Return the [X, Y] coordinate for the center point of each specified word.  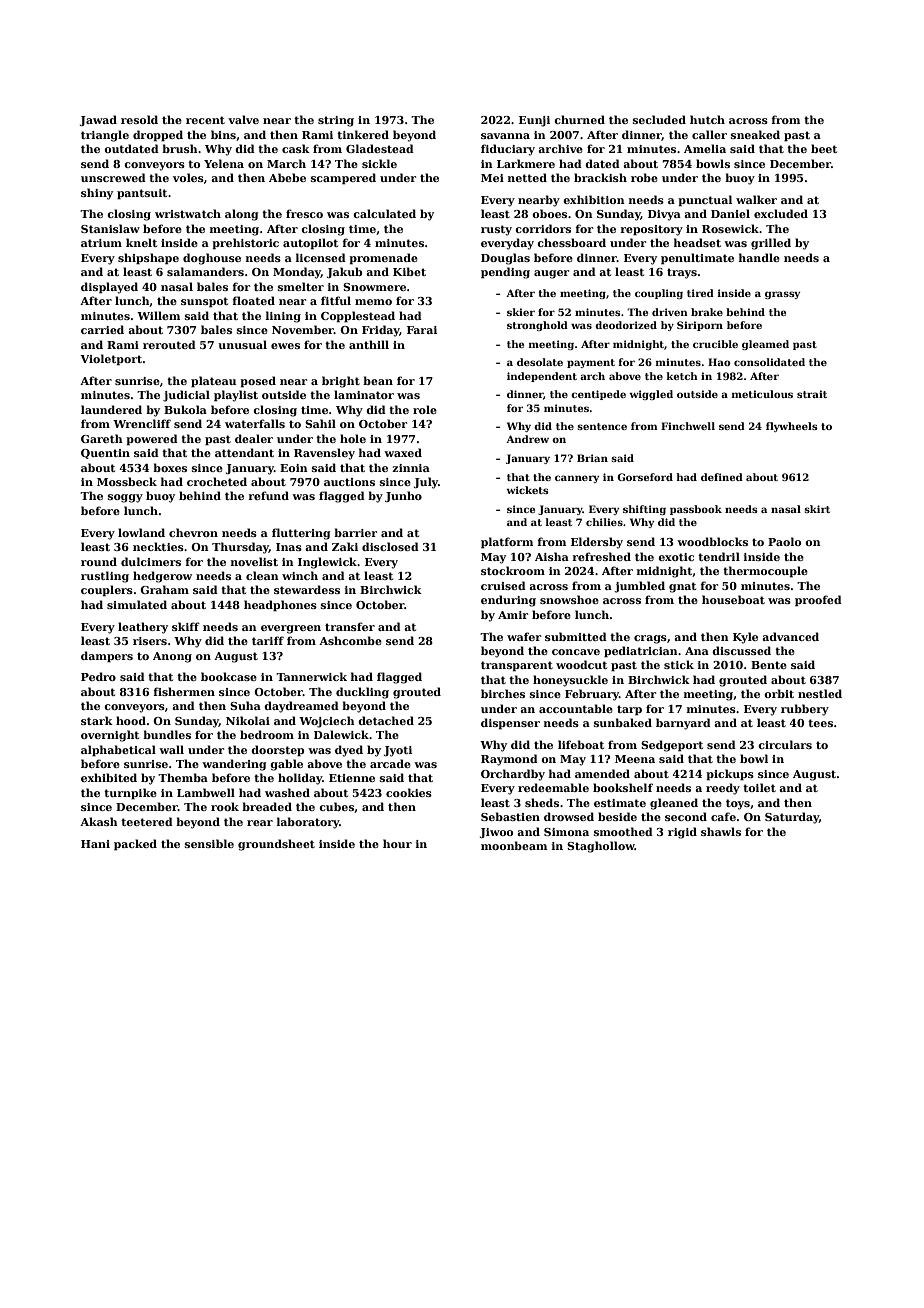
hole [353, 438]
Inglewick [327, 563]
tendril [719, 556]
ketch [682, 376]
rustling [105, 577]
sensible [209, 843]
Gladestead [380, 148]
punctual [705, 200]
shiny [97, 194]
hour [397, 843]
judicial [186, 396]
